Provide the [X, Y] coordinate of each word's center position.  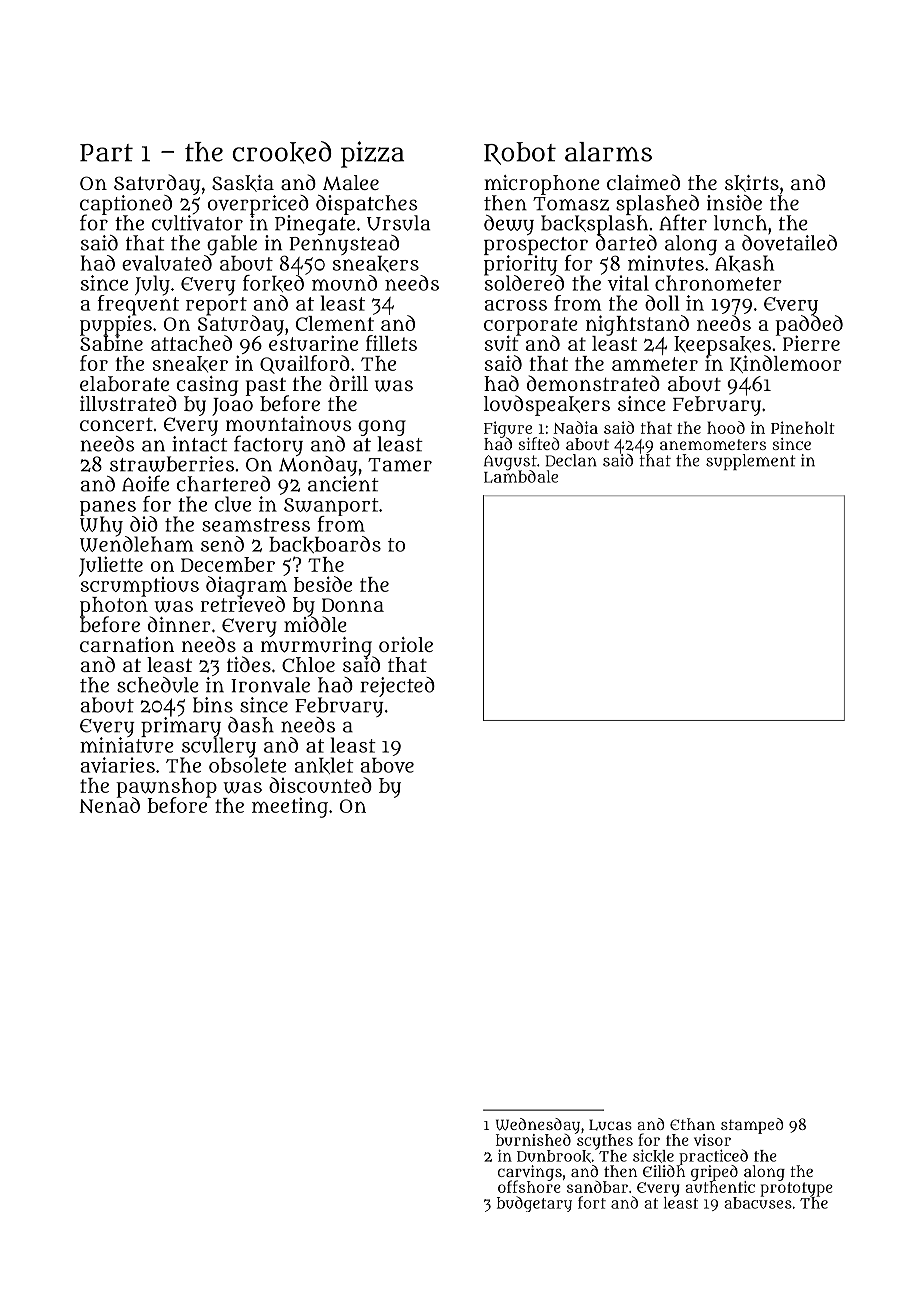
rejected [397, 687]
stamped [752, 1126]
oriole [406, 644]
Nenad [109, 805]
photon [114, 607]
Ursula [398, 223]
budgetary [534, 1204]
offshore [529, 1187]
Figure [509, 429]
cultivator [197, 223]
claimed [643, 182]
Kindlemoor [786, 364]
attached [191, 343]
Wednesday [538, 1126]
